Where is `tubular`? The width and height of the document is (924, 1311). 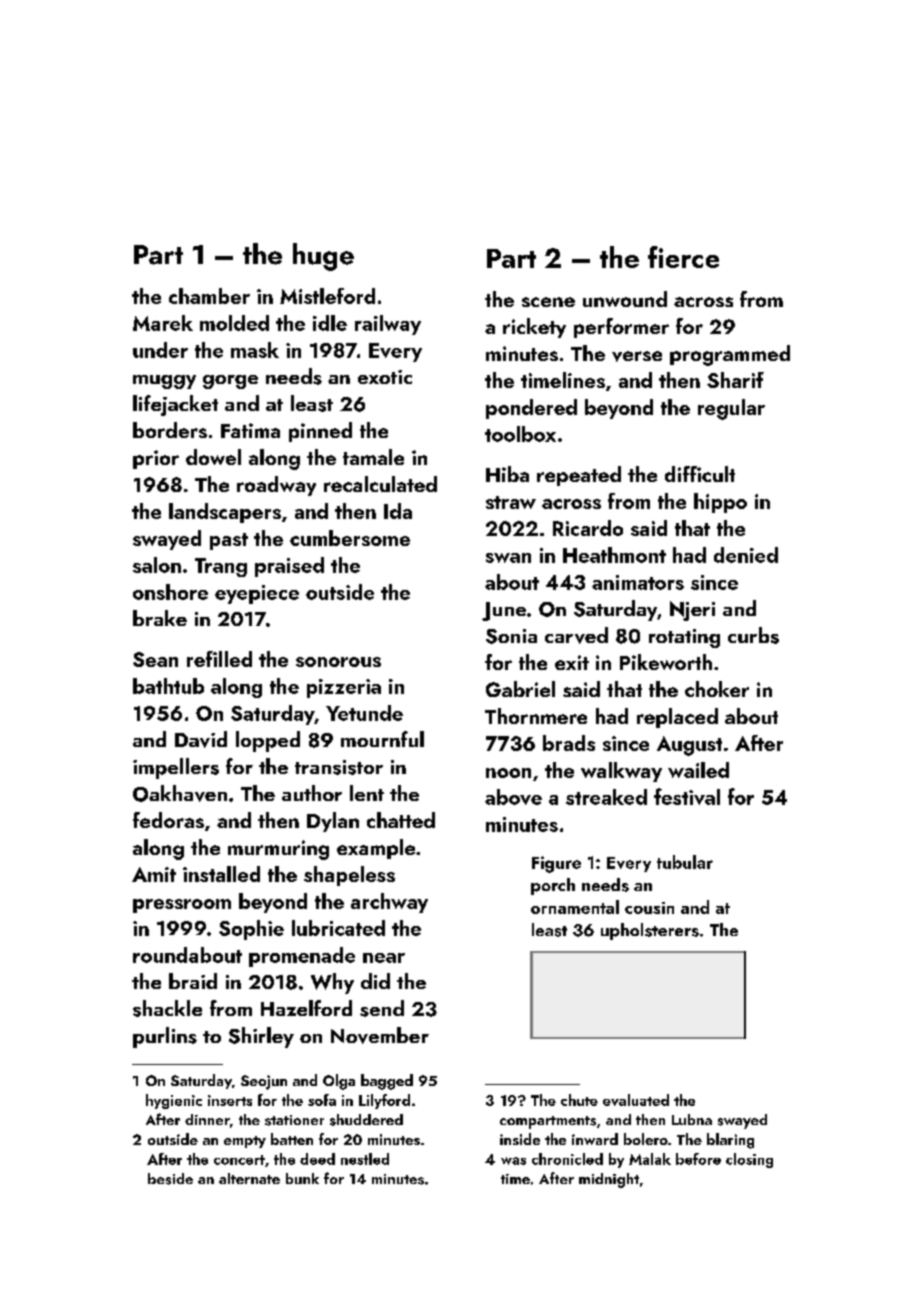
tubular is located at coordinates (685, 862).
